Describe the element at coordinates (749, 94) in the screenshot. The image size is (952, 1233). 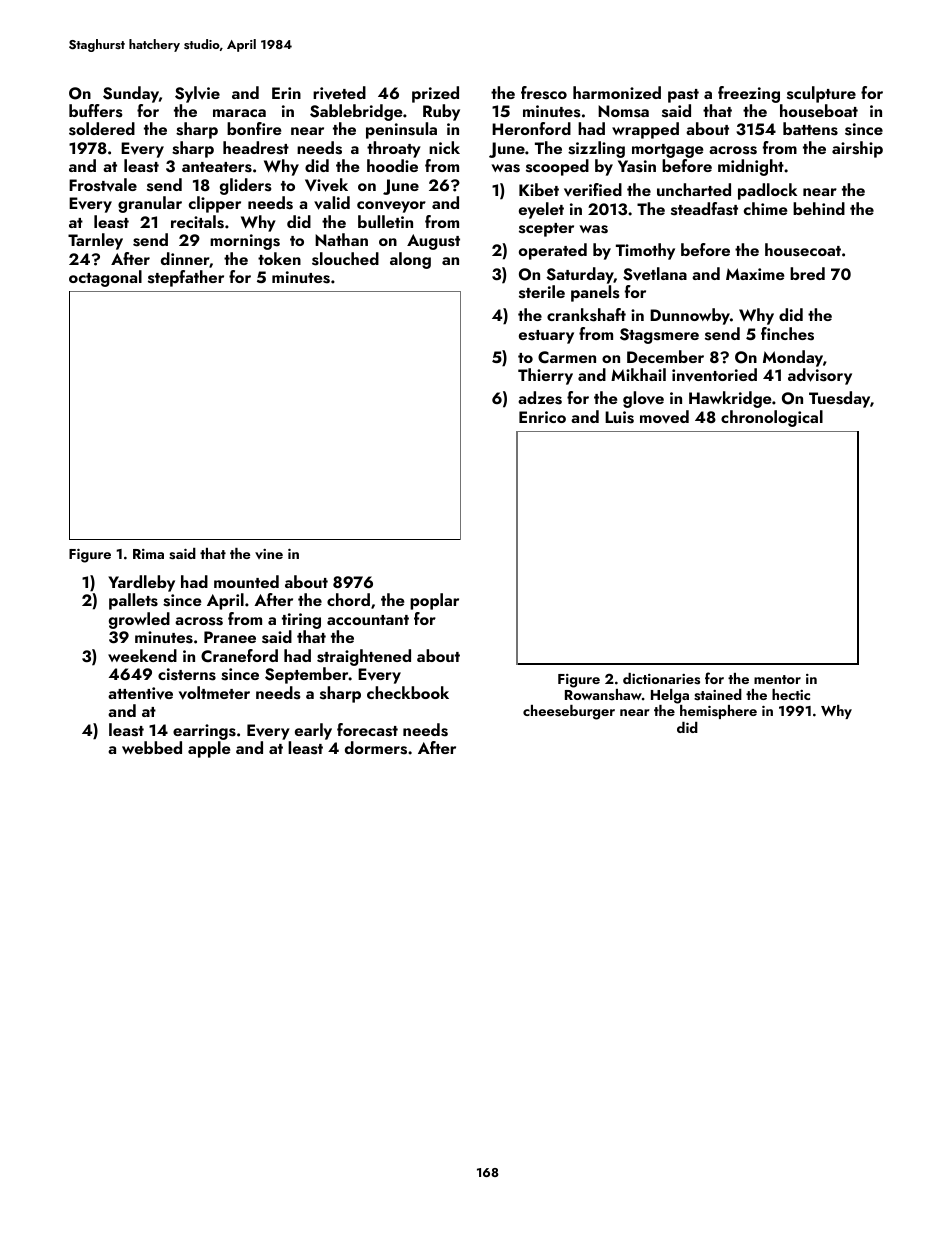
I see `freezing` at that location.
